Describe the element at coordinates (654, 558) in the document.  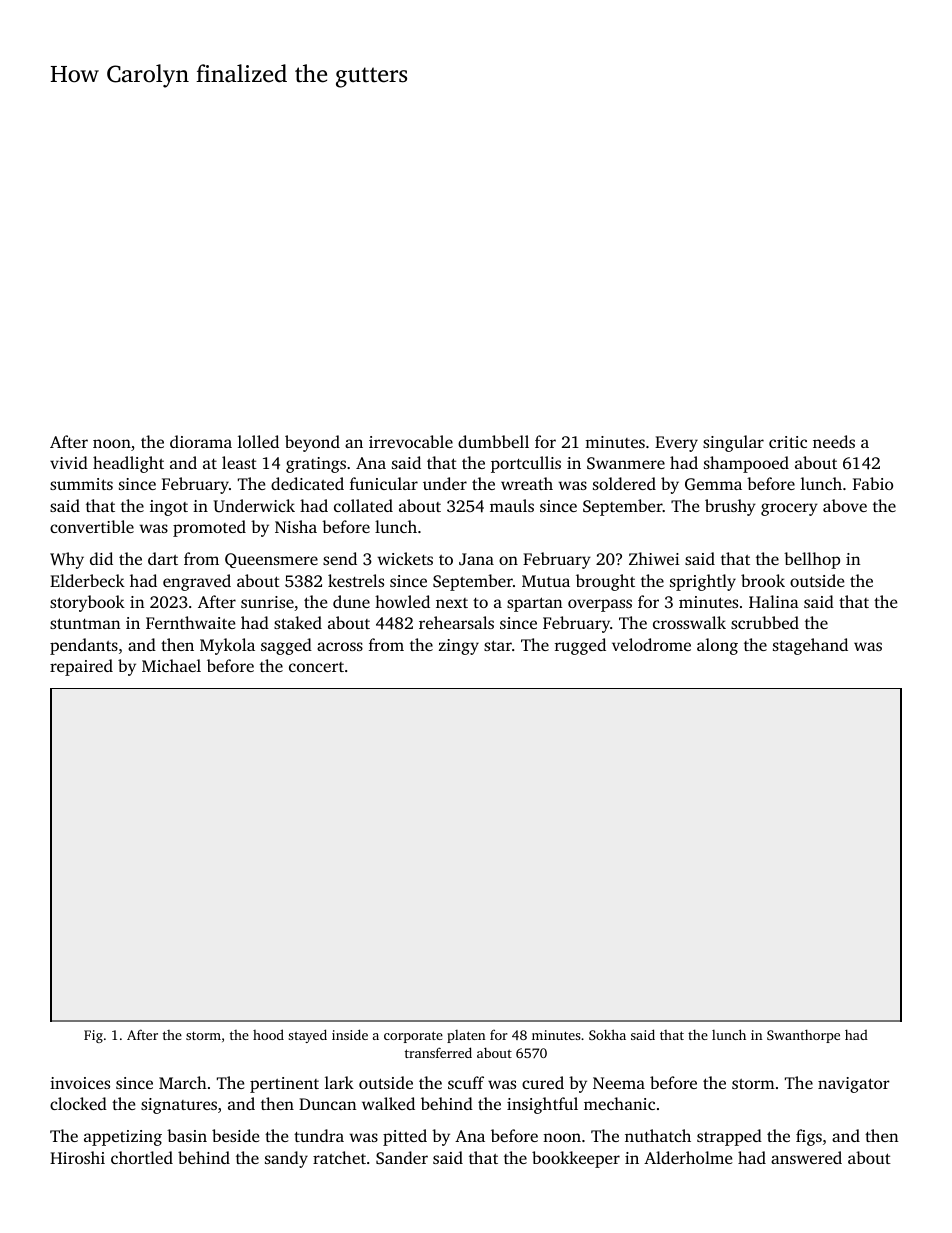
I see `Zhiwei` at that location.
